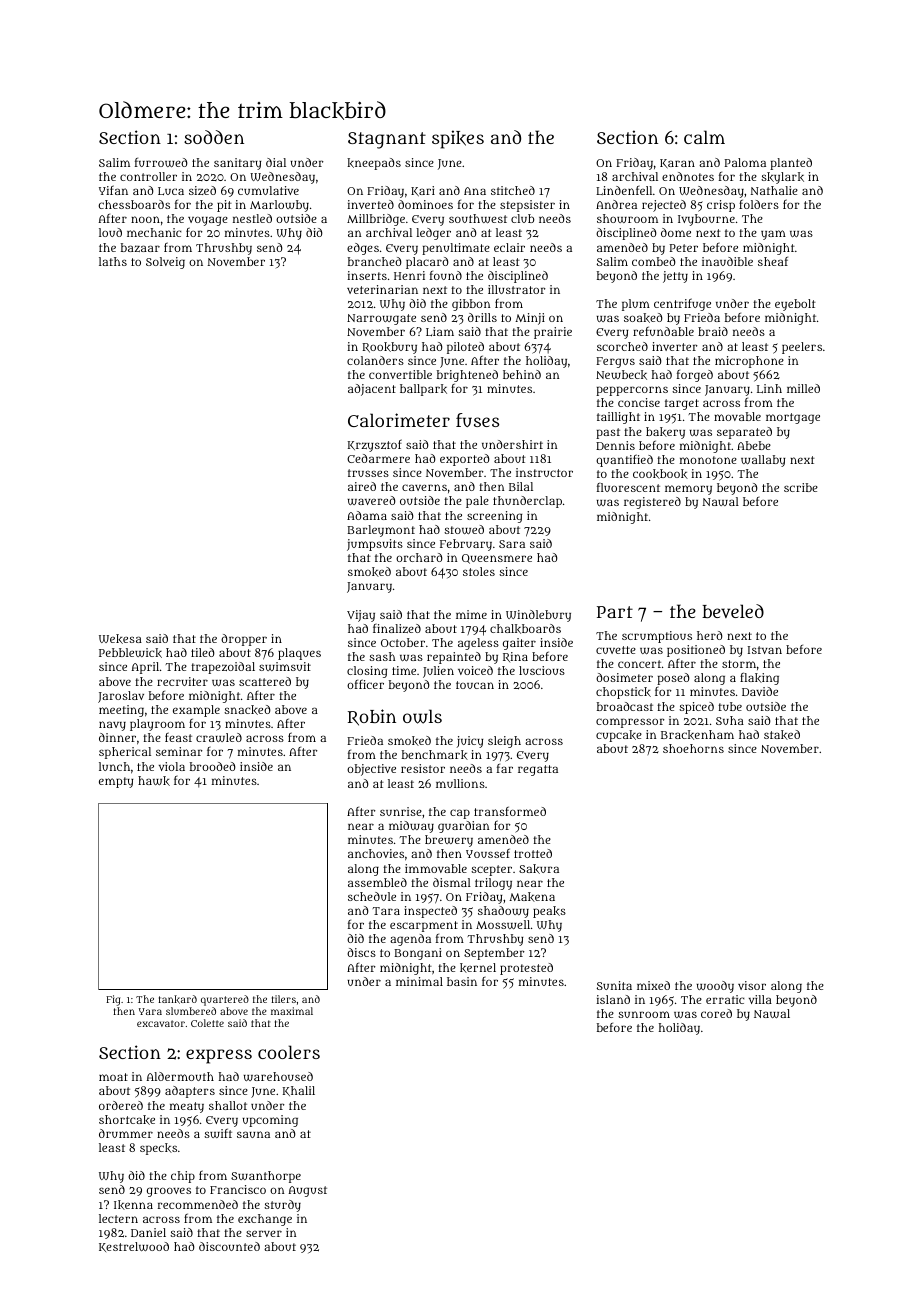 The height and width of the document is (1308, 924). What do you see at coordinates (113, 190) in the document?
I see `Yifan` at bounding box center [113, 190].
